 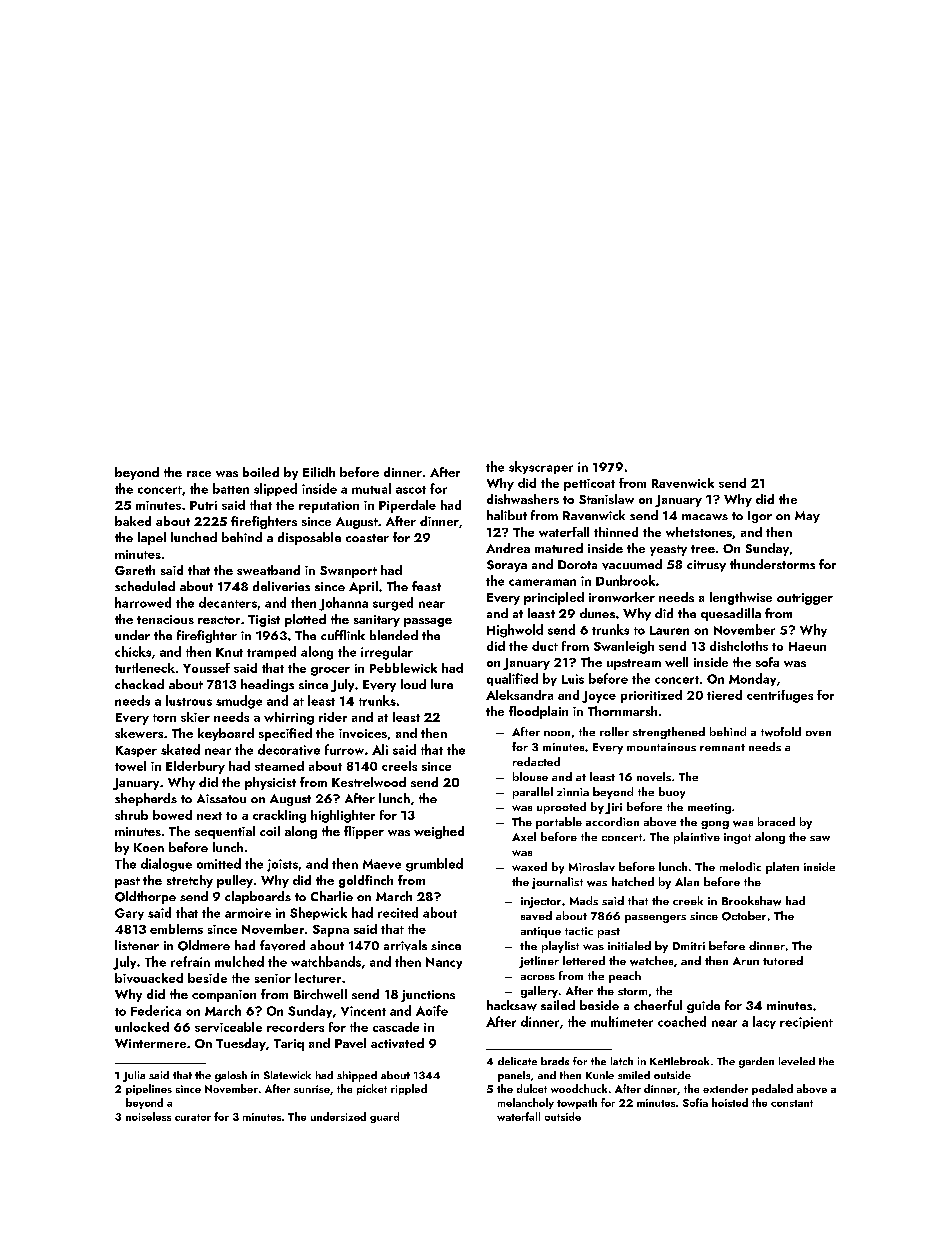 I want to click on blended, so click(x=394, y=635).
